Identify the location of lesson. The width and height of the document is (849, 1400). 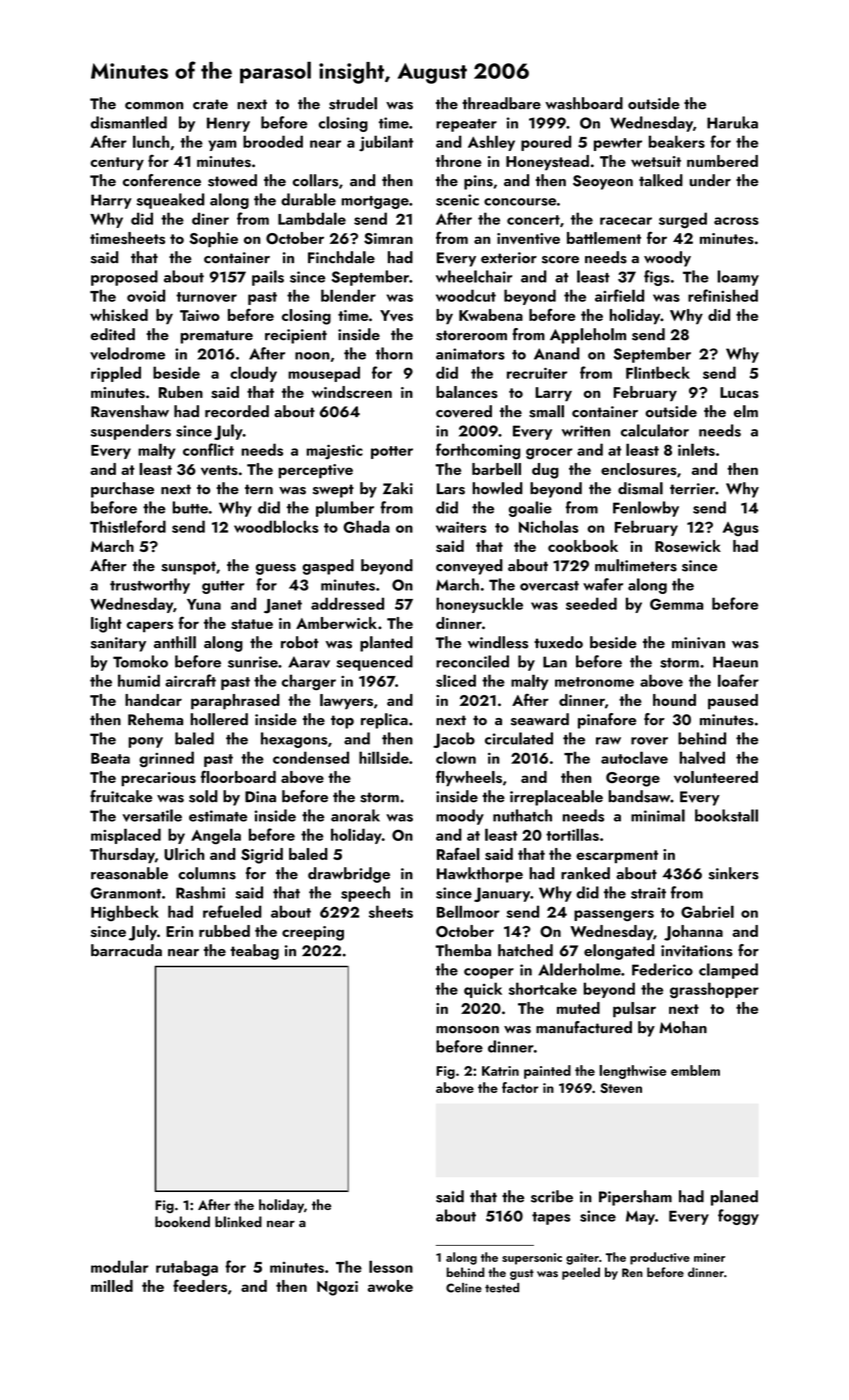
(391, 1266).
